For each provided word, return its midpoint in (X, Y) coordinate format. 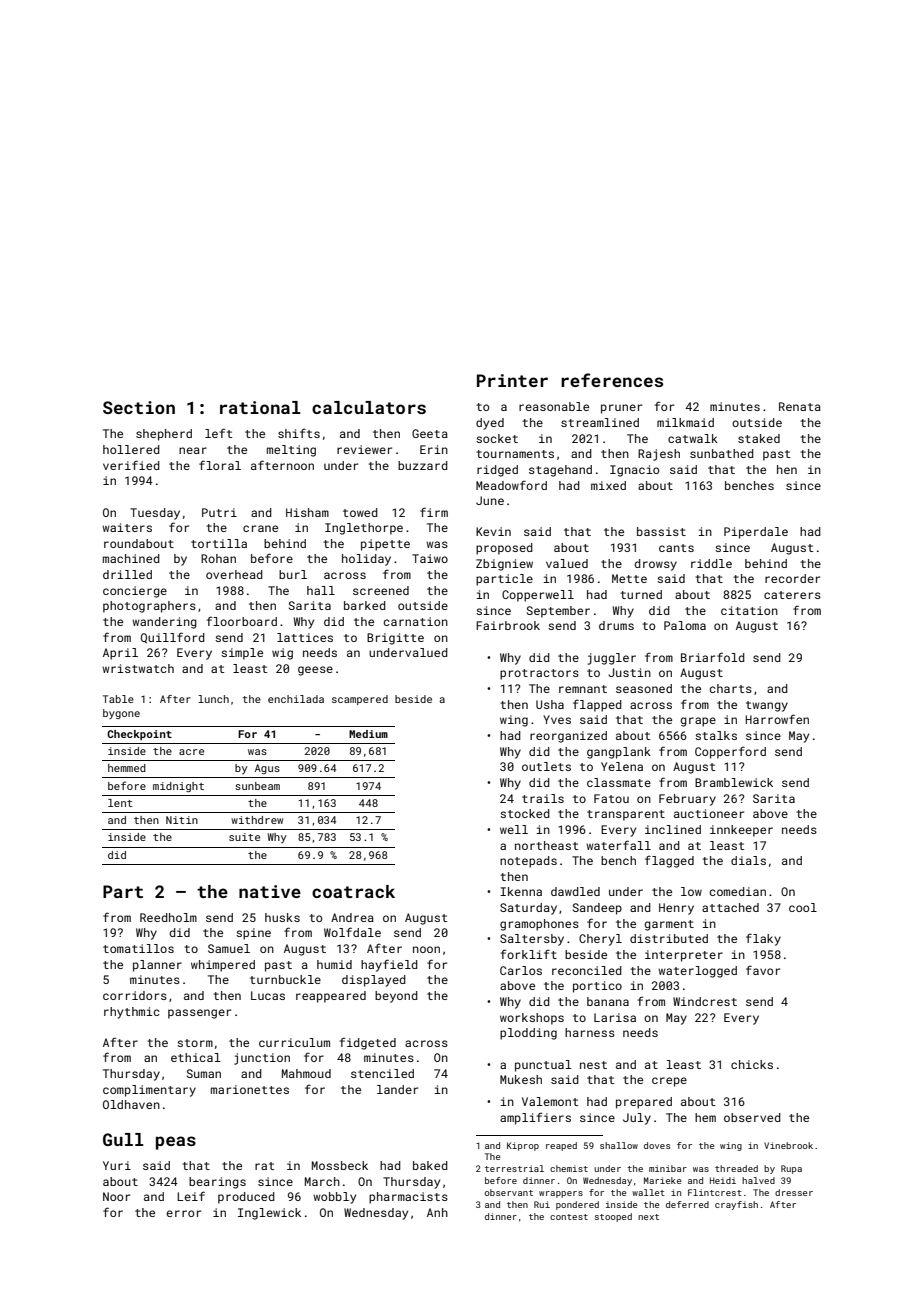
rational (260, 407)
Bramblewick (734, 782)
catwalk (693, 438)
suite (244, 837)
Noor (116, 1196)
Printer (512, 380)
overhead (234, 574)
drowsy (655, 565)
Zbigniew (504, 565)
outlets (546, 766)
